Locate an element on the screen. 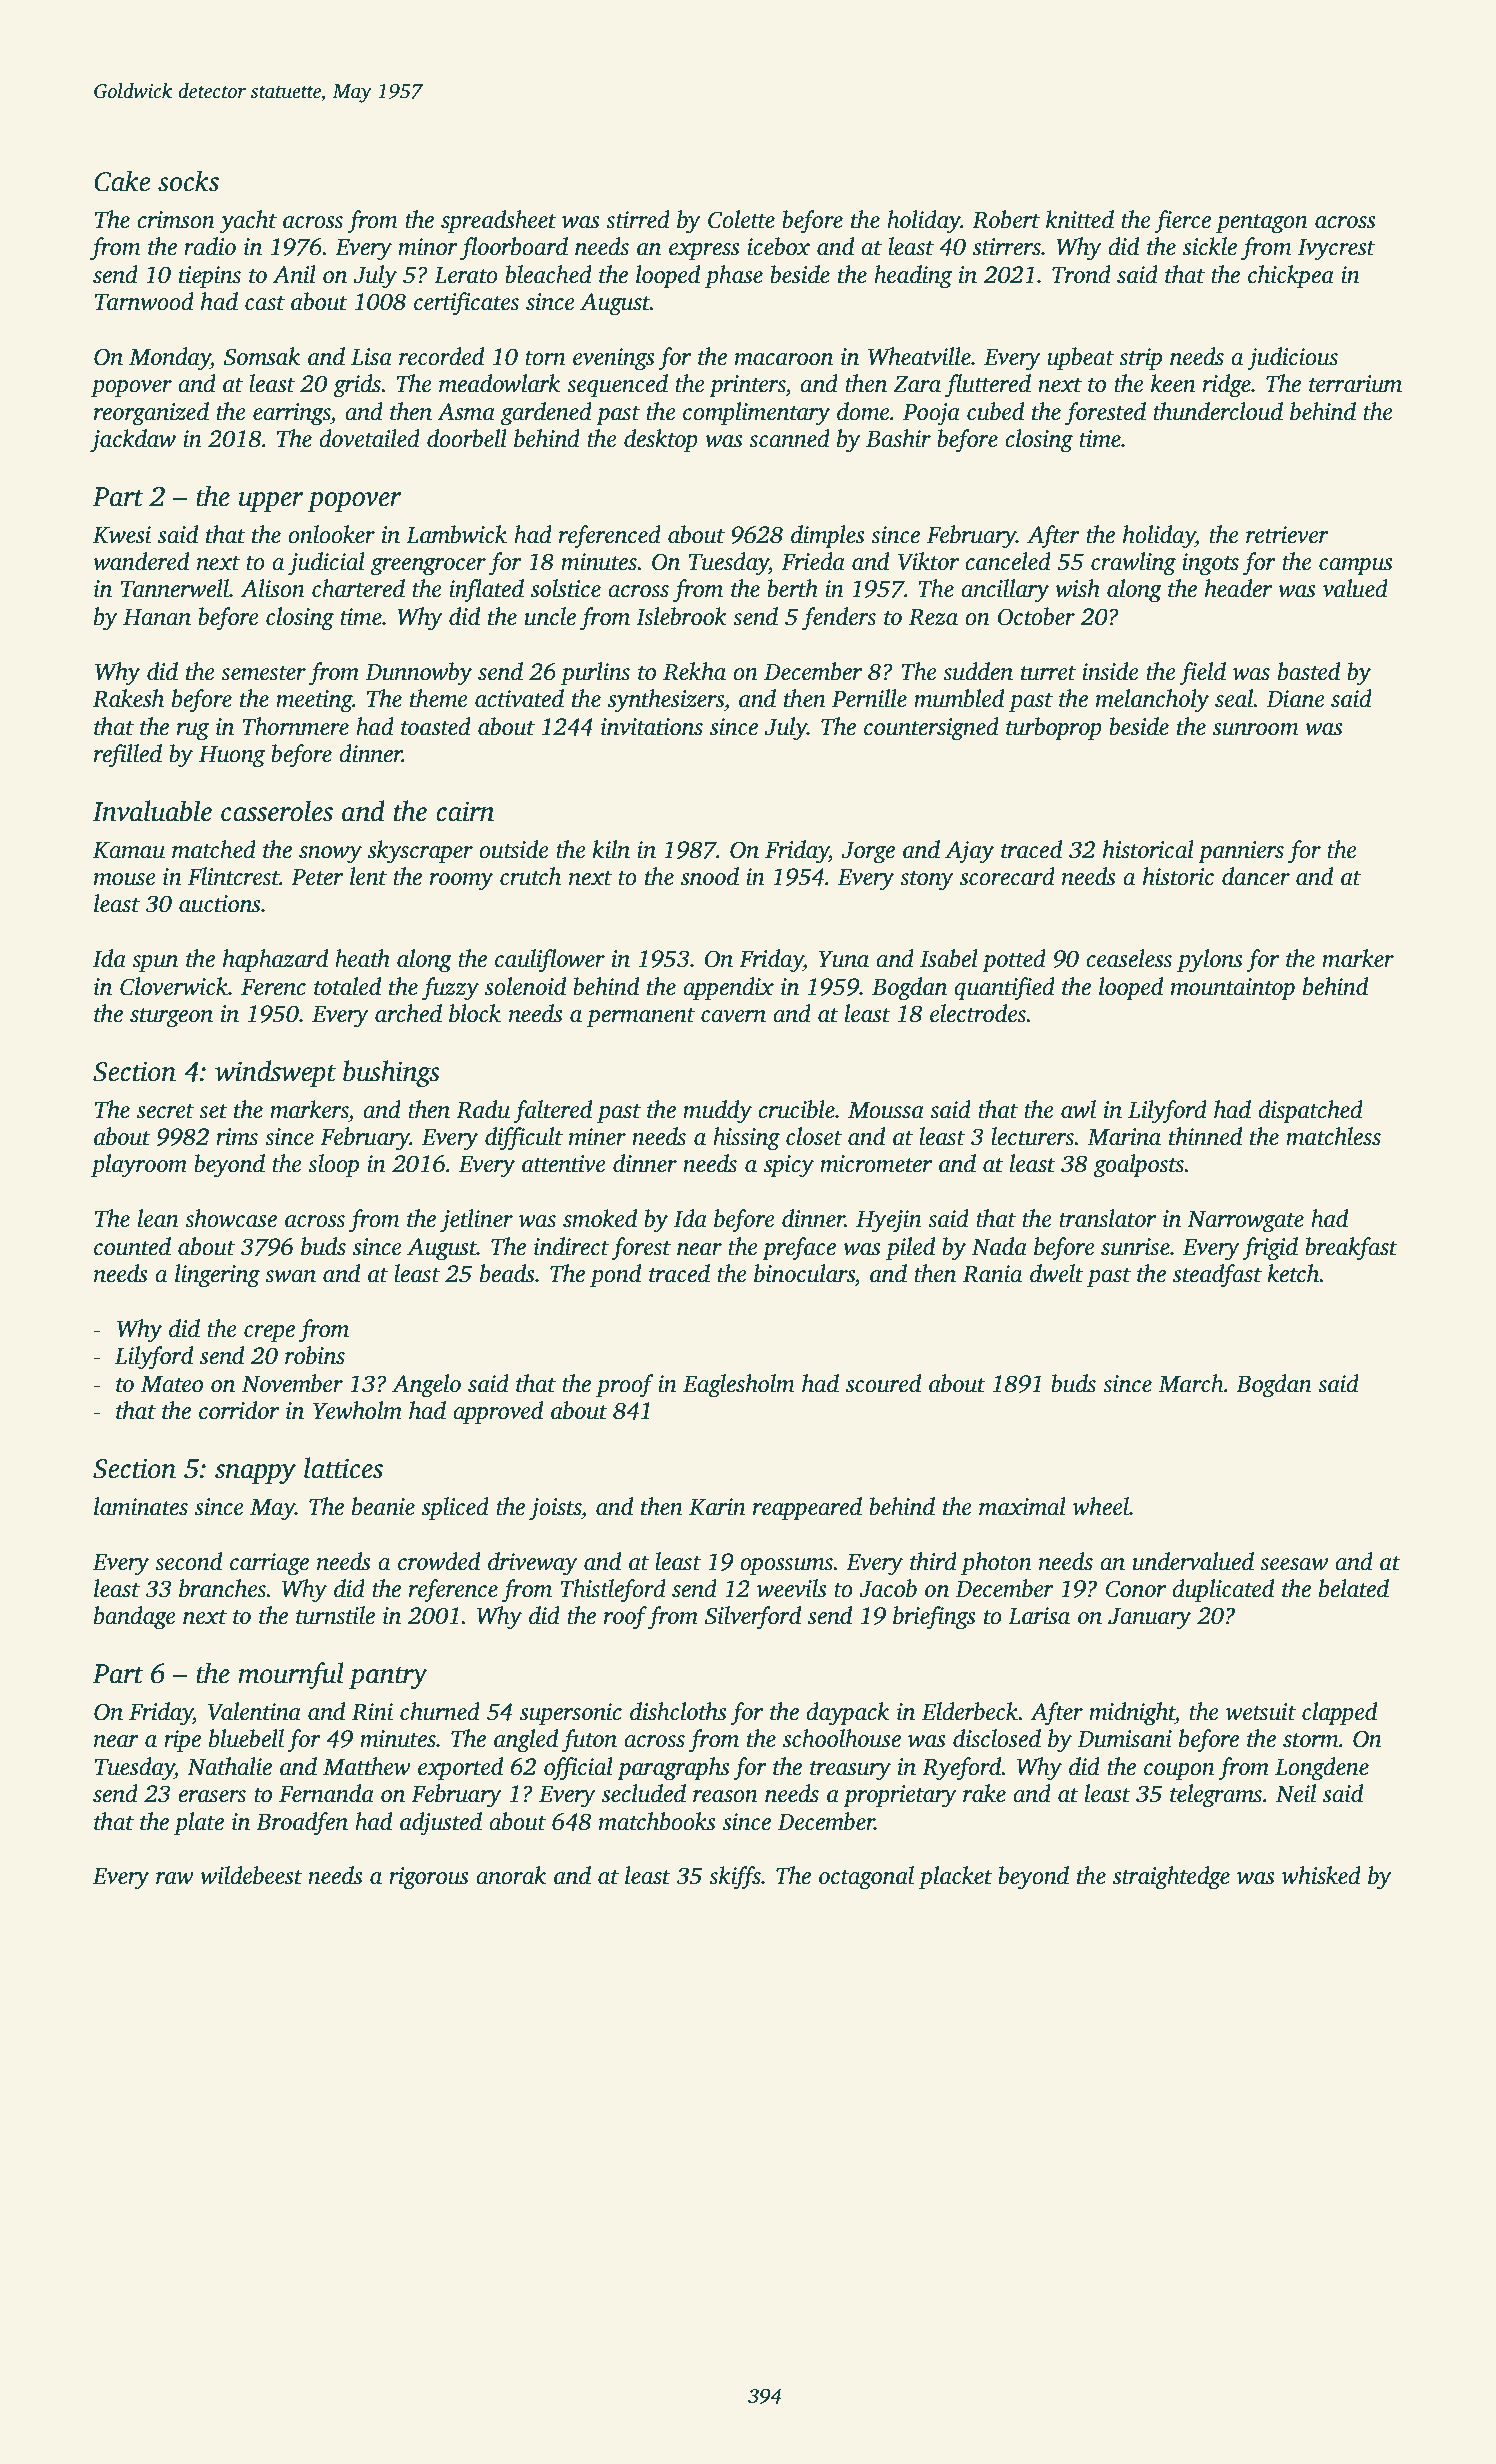 This screenshot has height=2464, width=1496. skiffs is located at coordinates (735, 1878).
